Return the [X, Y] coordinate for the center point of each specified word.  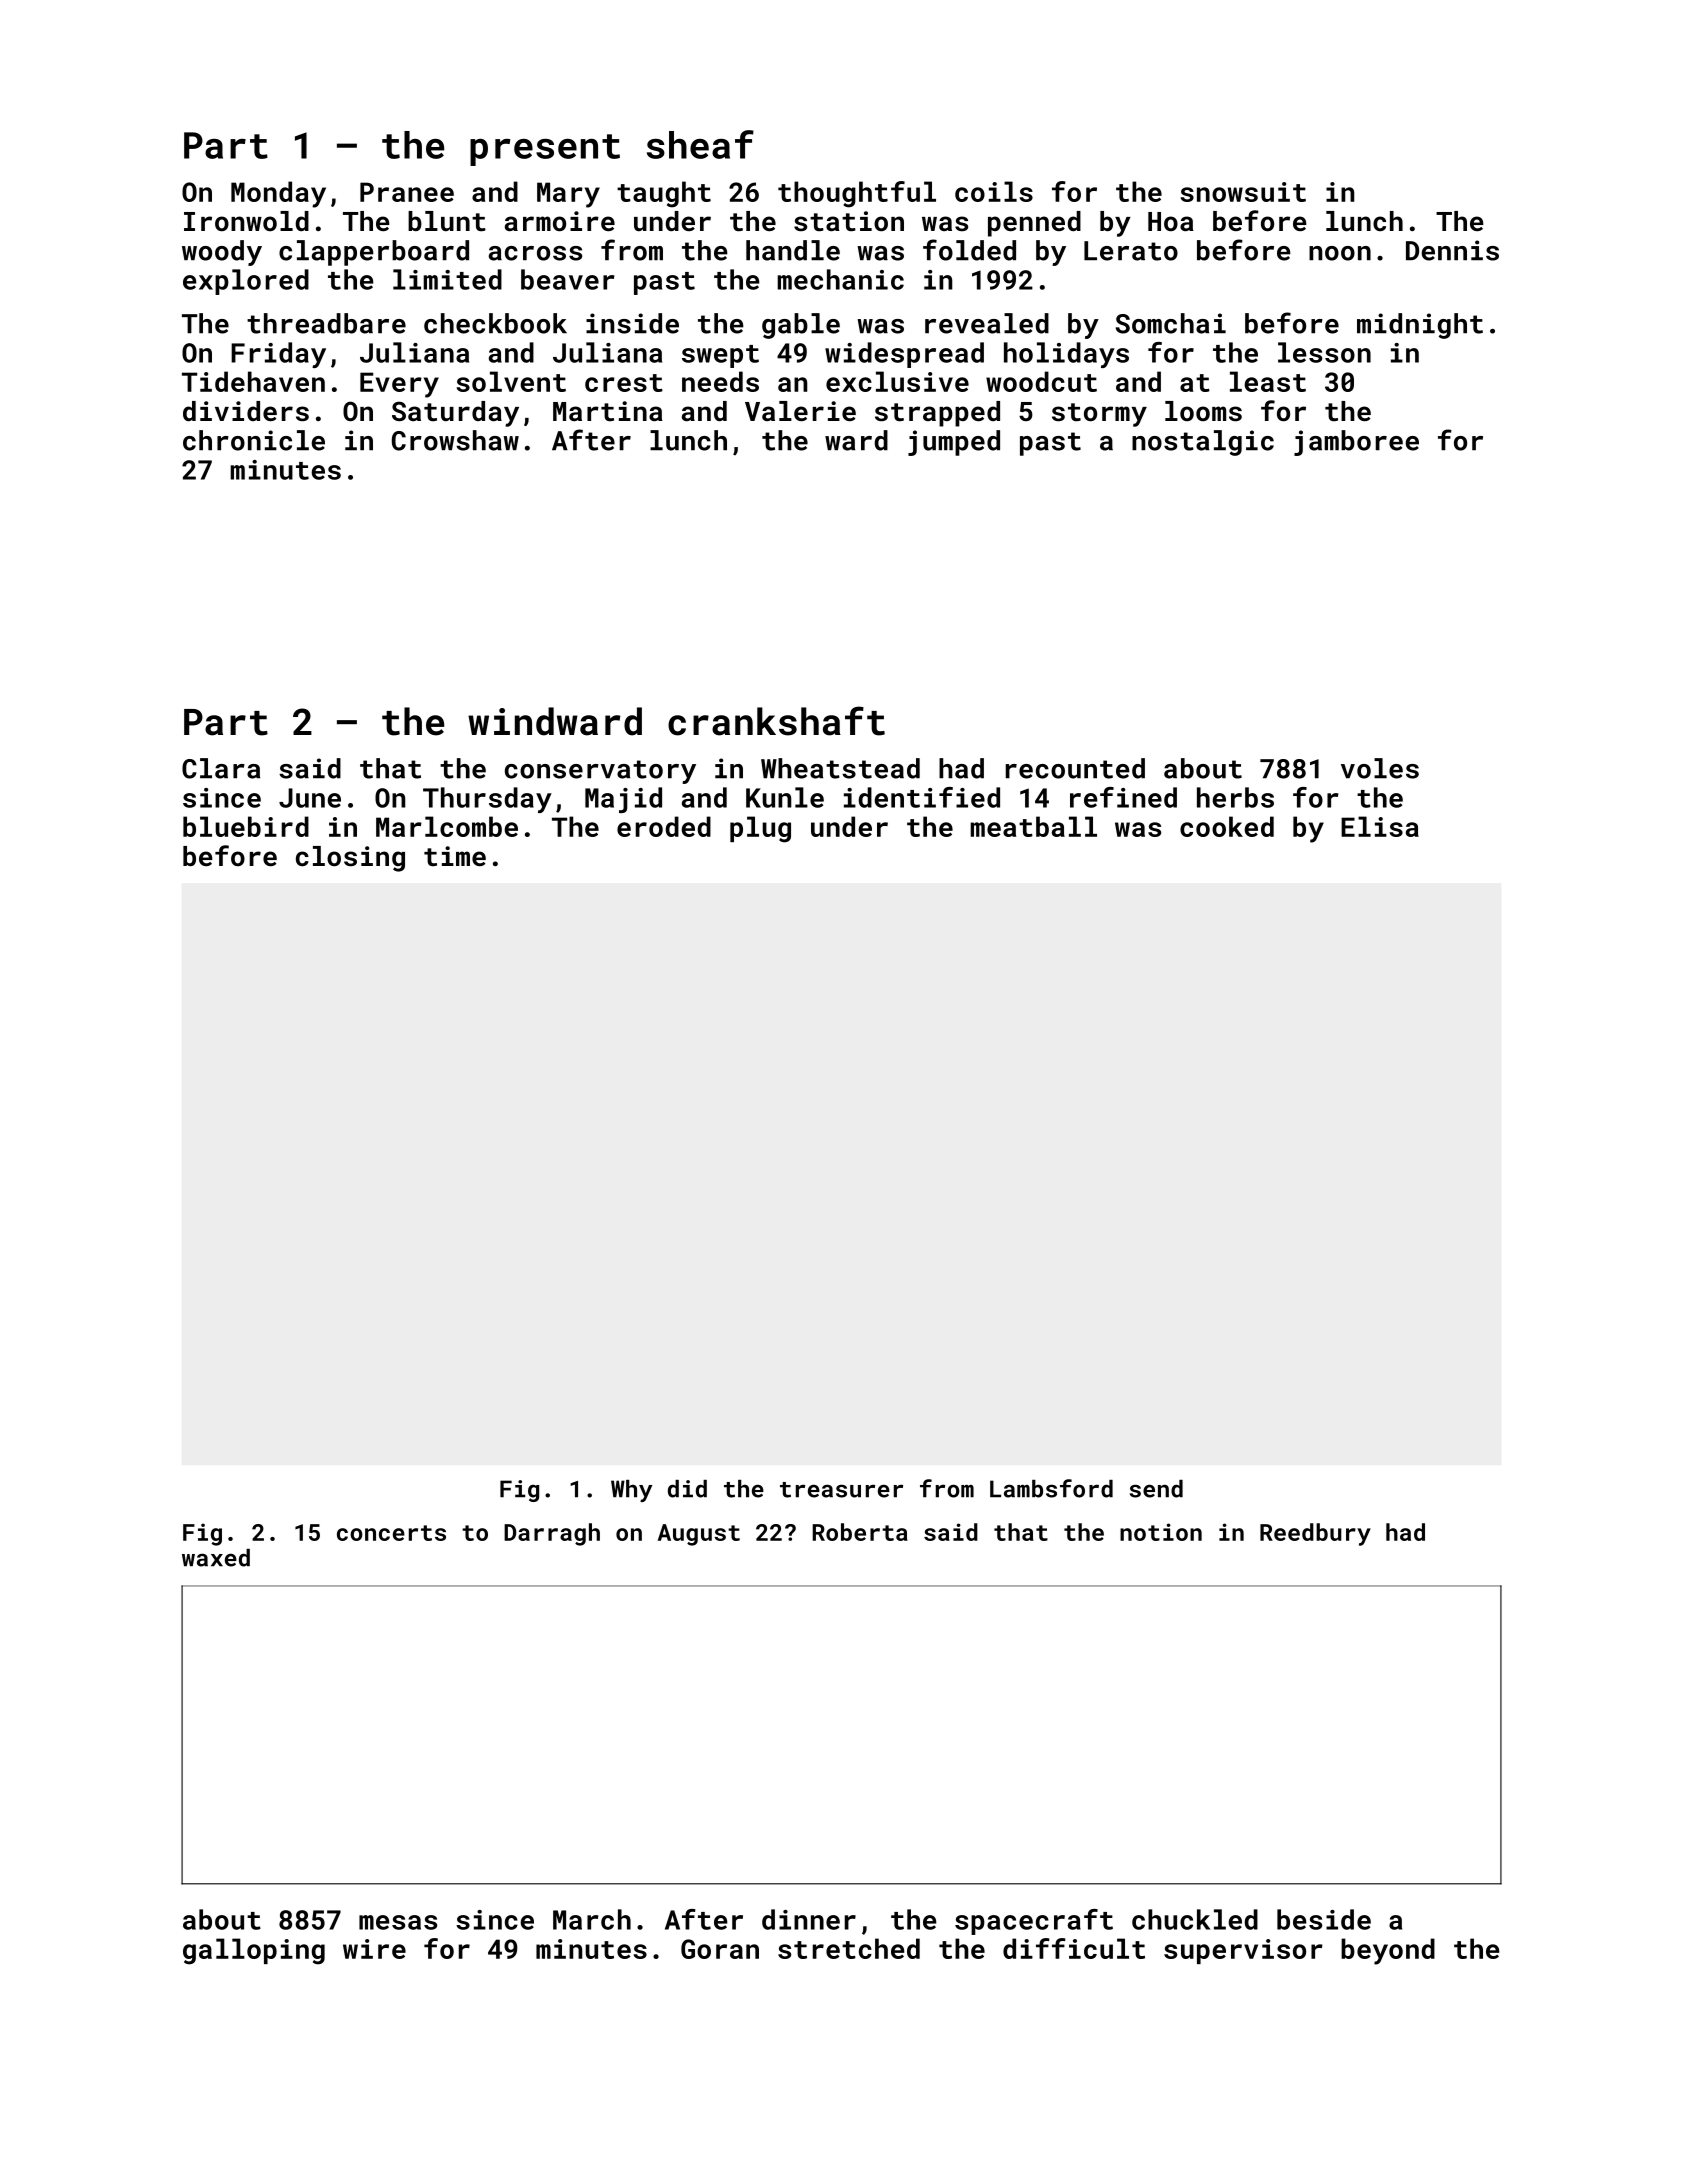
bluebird [246, 826]
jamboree [1356, 443]
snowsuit [1243, 192]
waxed [216, 1558]
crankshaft [776, 721]
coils [994, 191]
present [545, 150]
